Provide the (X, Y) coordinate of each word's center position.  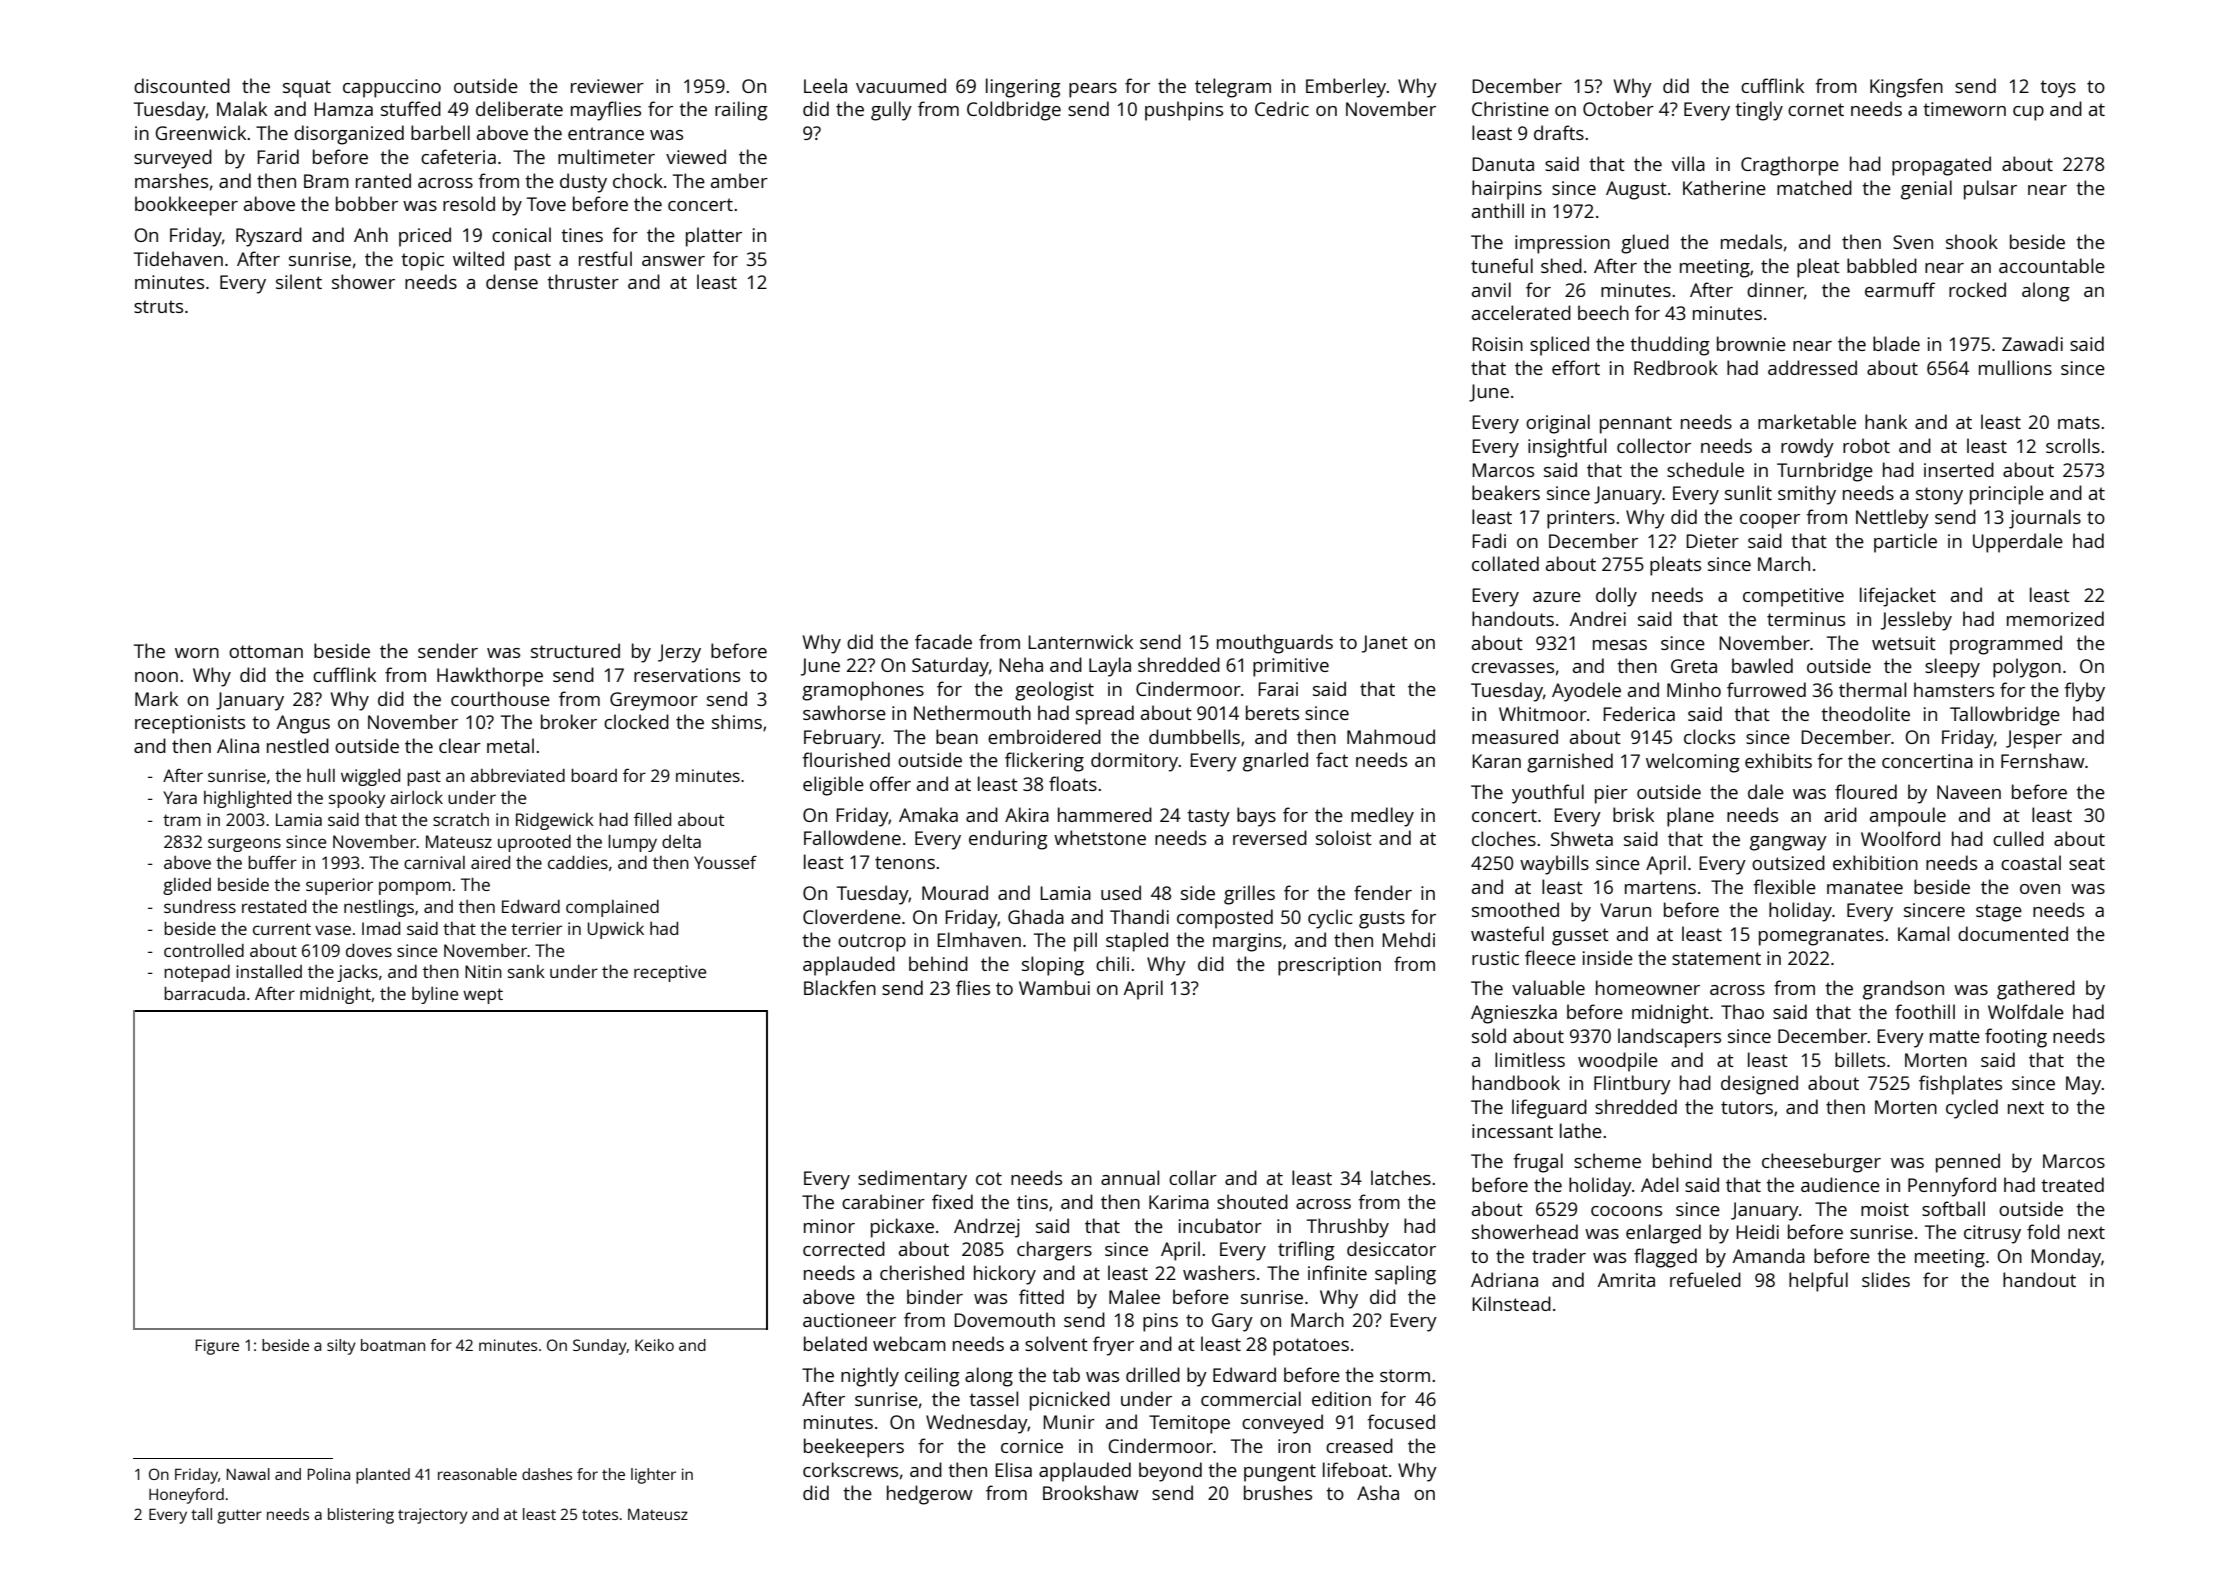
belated (835, 1343)
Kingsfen (1906, 88)
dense (512, 281)
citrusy (1992, 1234)
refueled (1705, 1279)
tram (182, 820)
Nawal (248, 1474)
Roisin (1497, 344)
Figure (217, 1347)
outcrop (872, 943)
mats (2079, 422)
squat (307, 89)
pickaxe (902, 1228)
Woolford (1900, 838)
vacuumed (901, 85)
